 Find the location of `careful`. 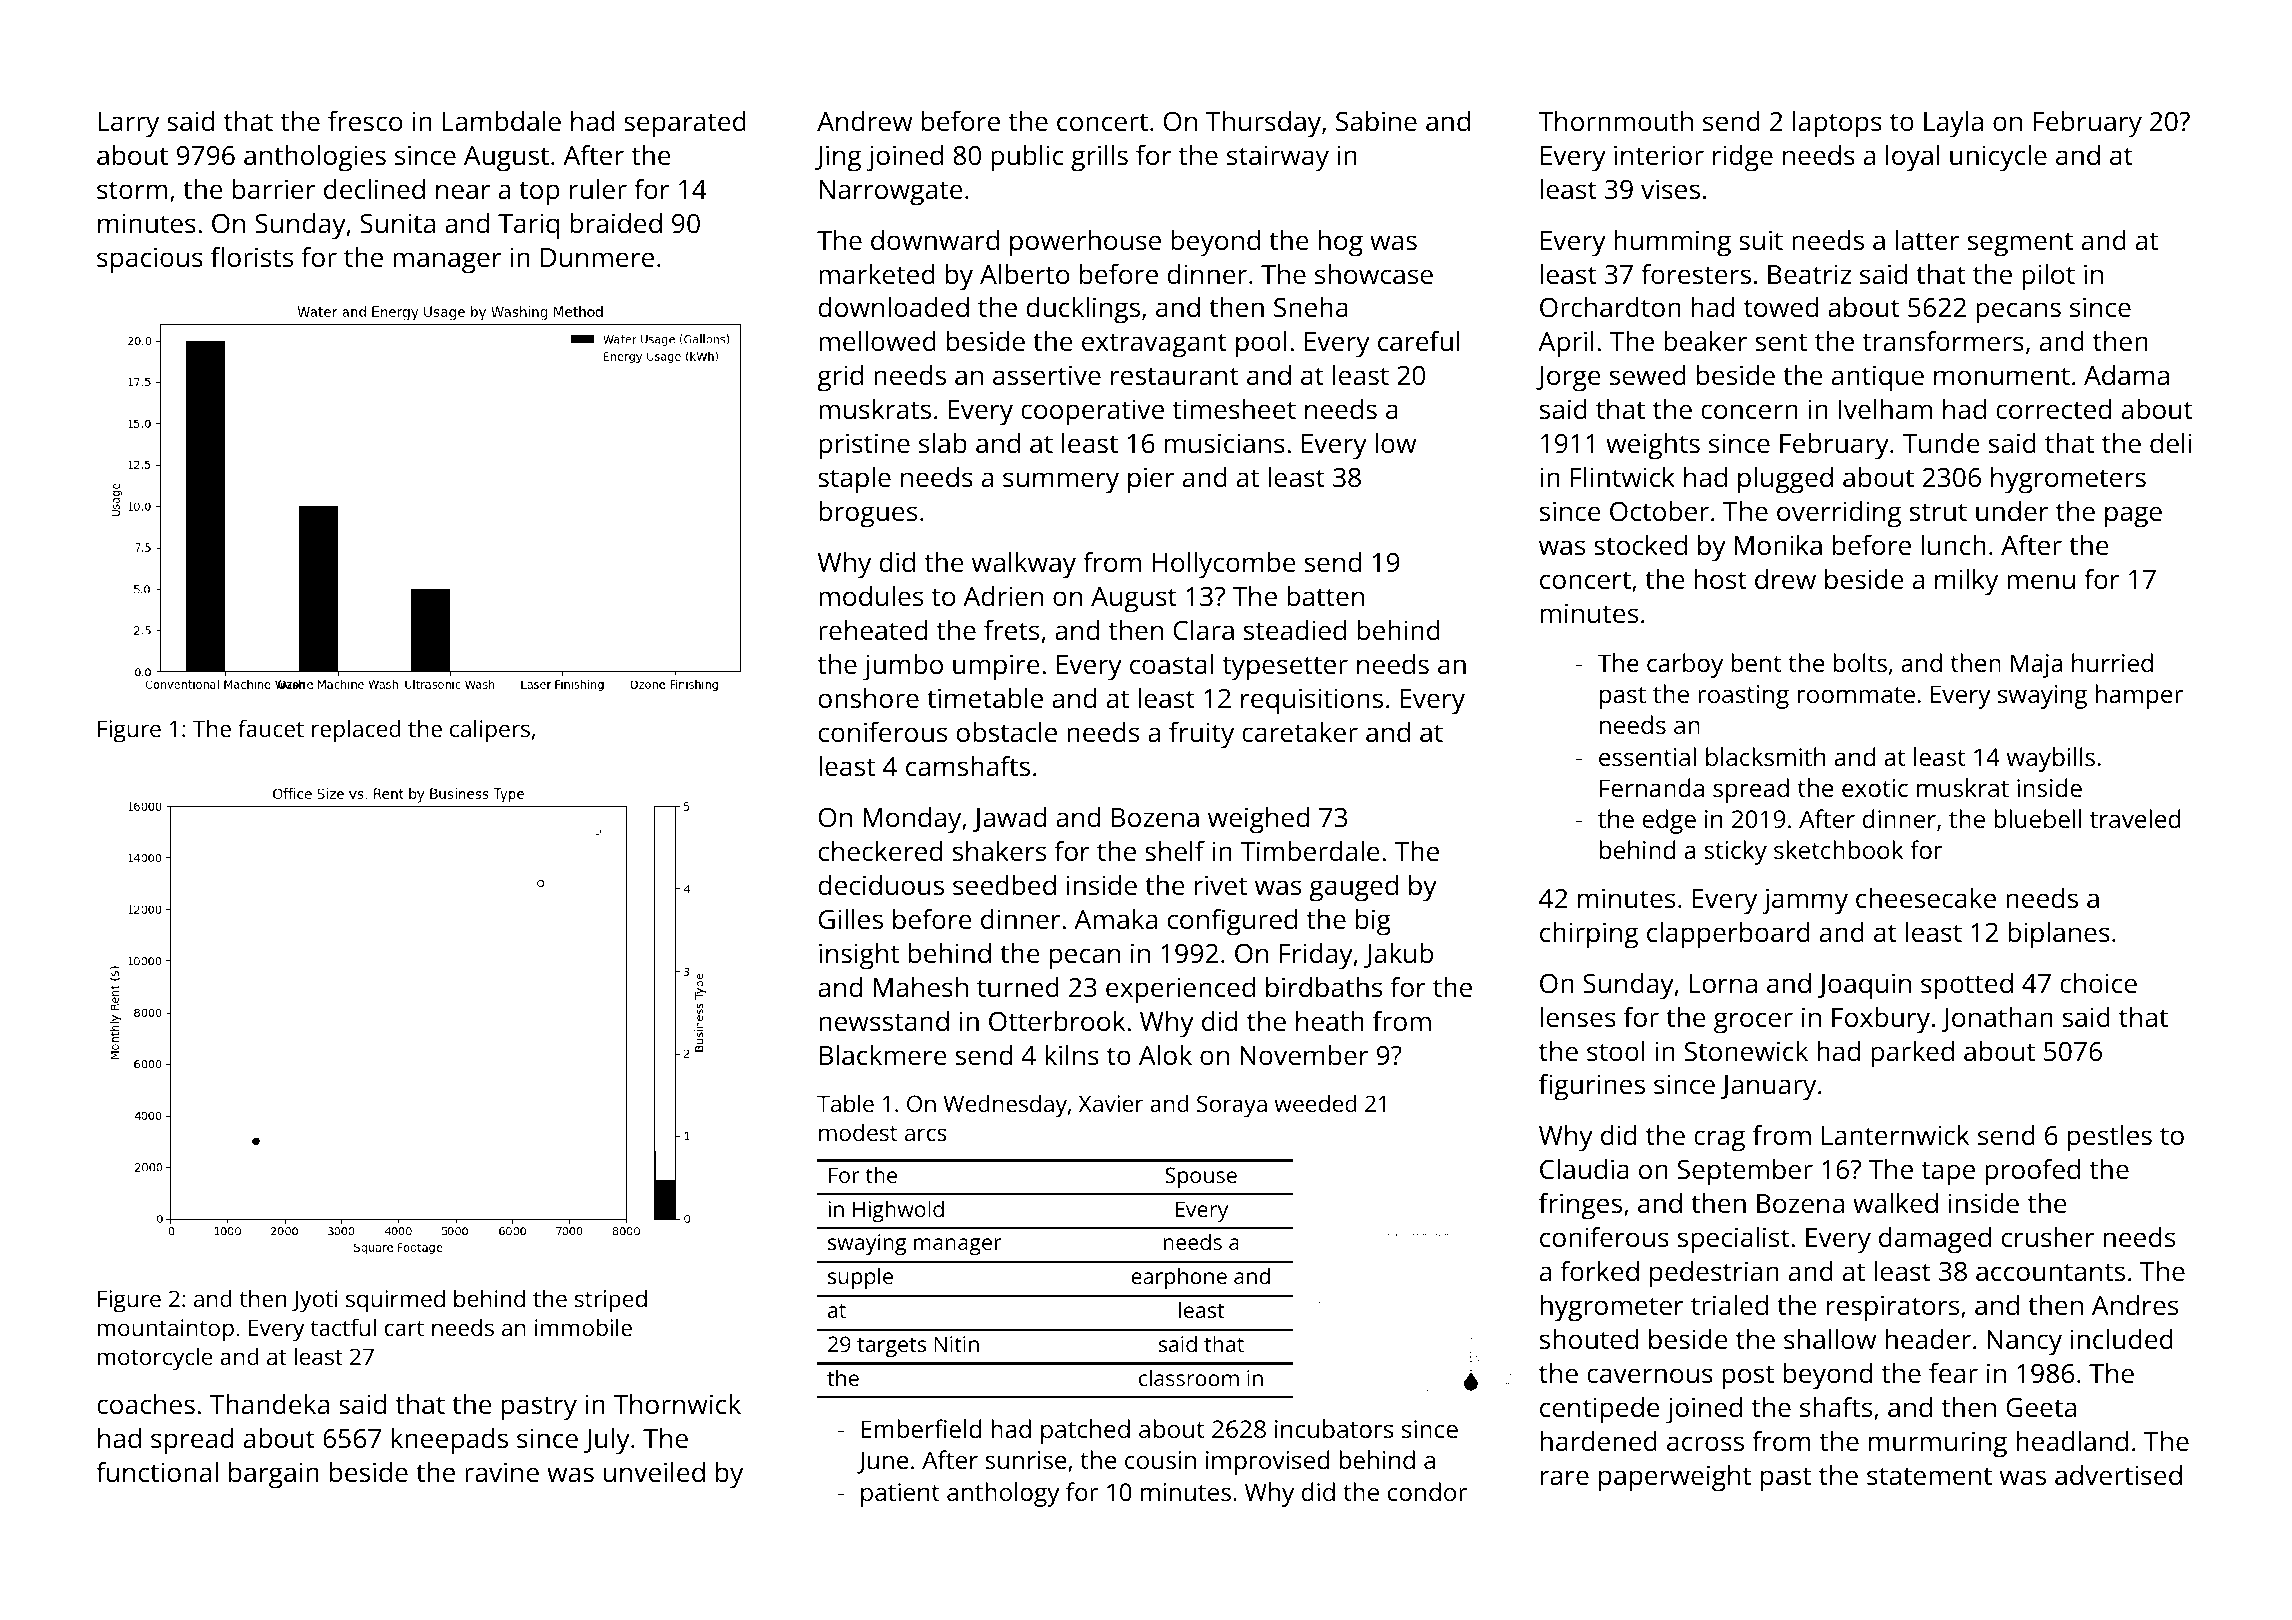

careful is located at coordinates (1418, 340).
